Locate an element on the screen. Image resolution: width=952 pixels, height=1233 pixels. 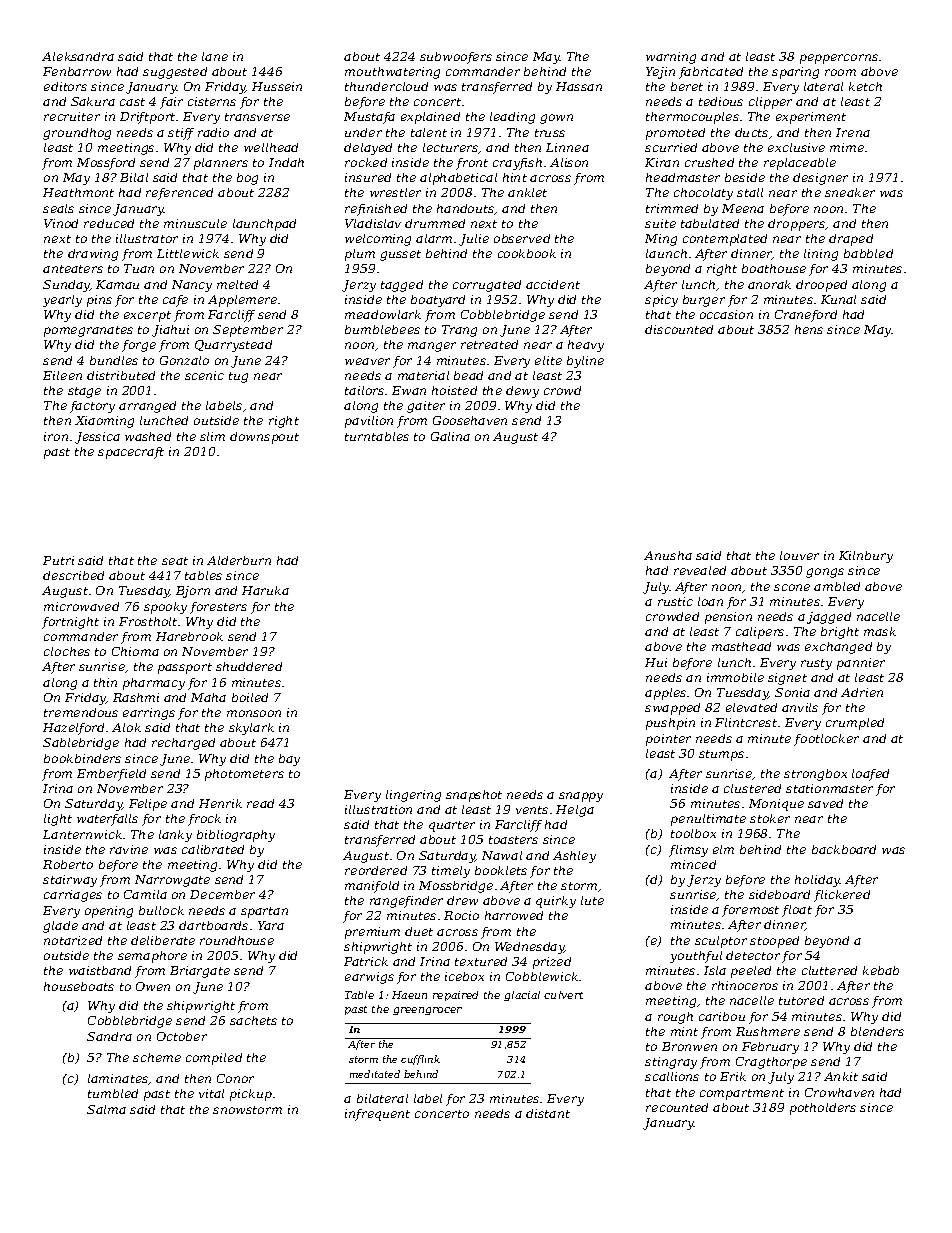
subwoofers is located at coordinates (456, 58).
